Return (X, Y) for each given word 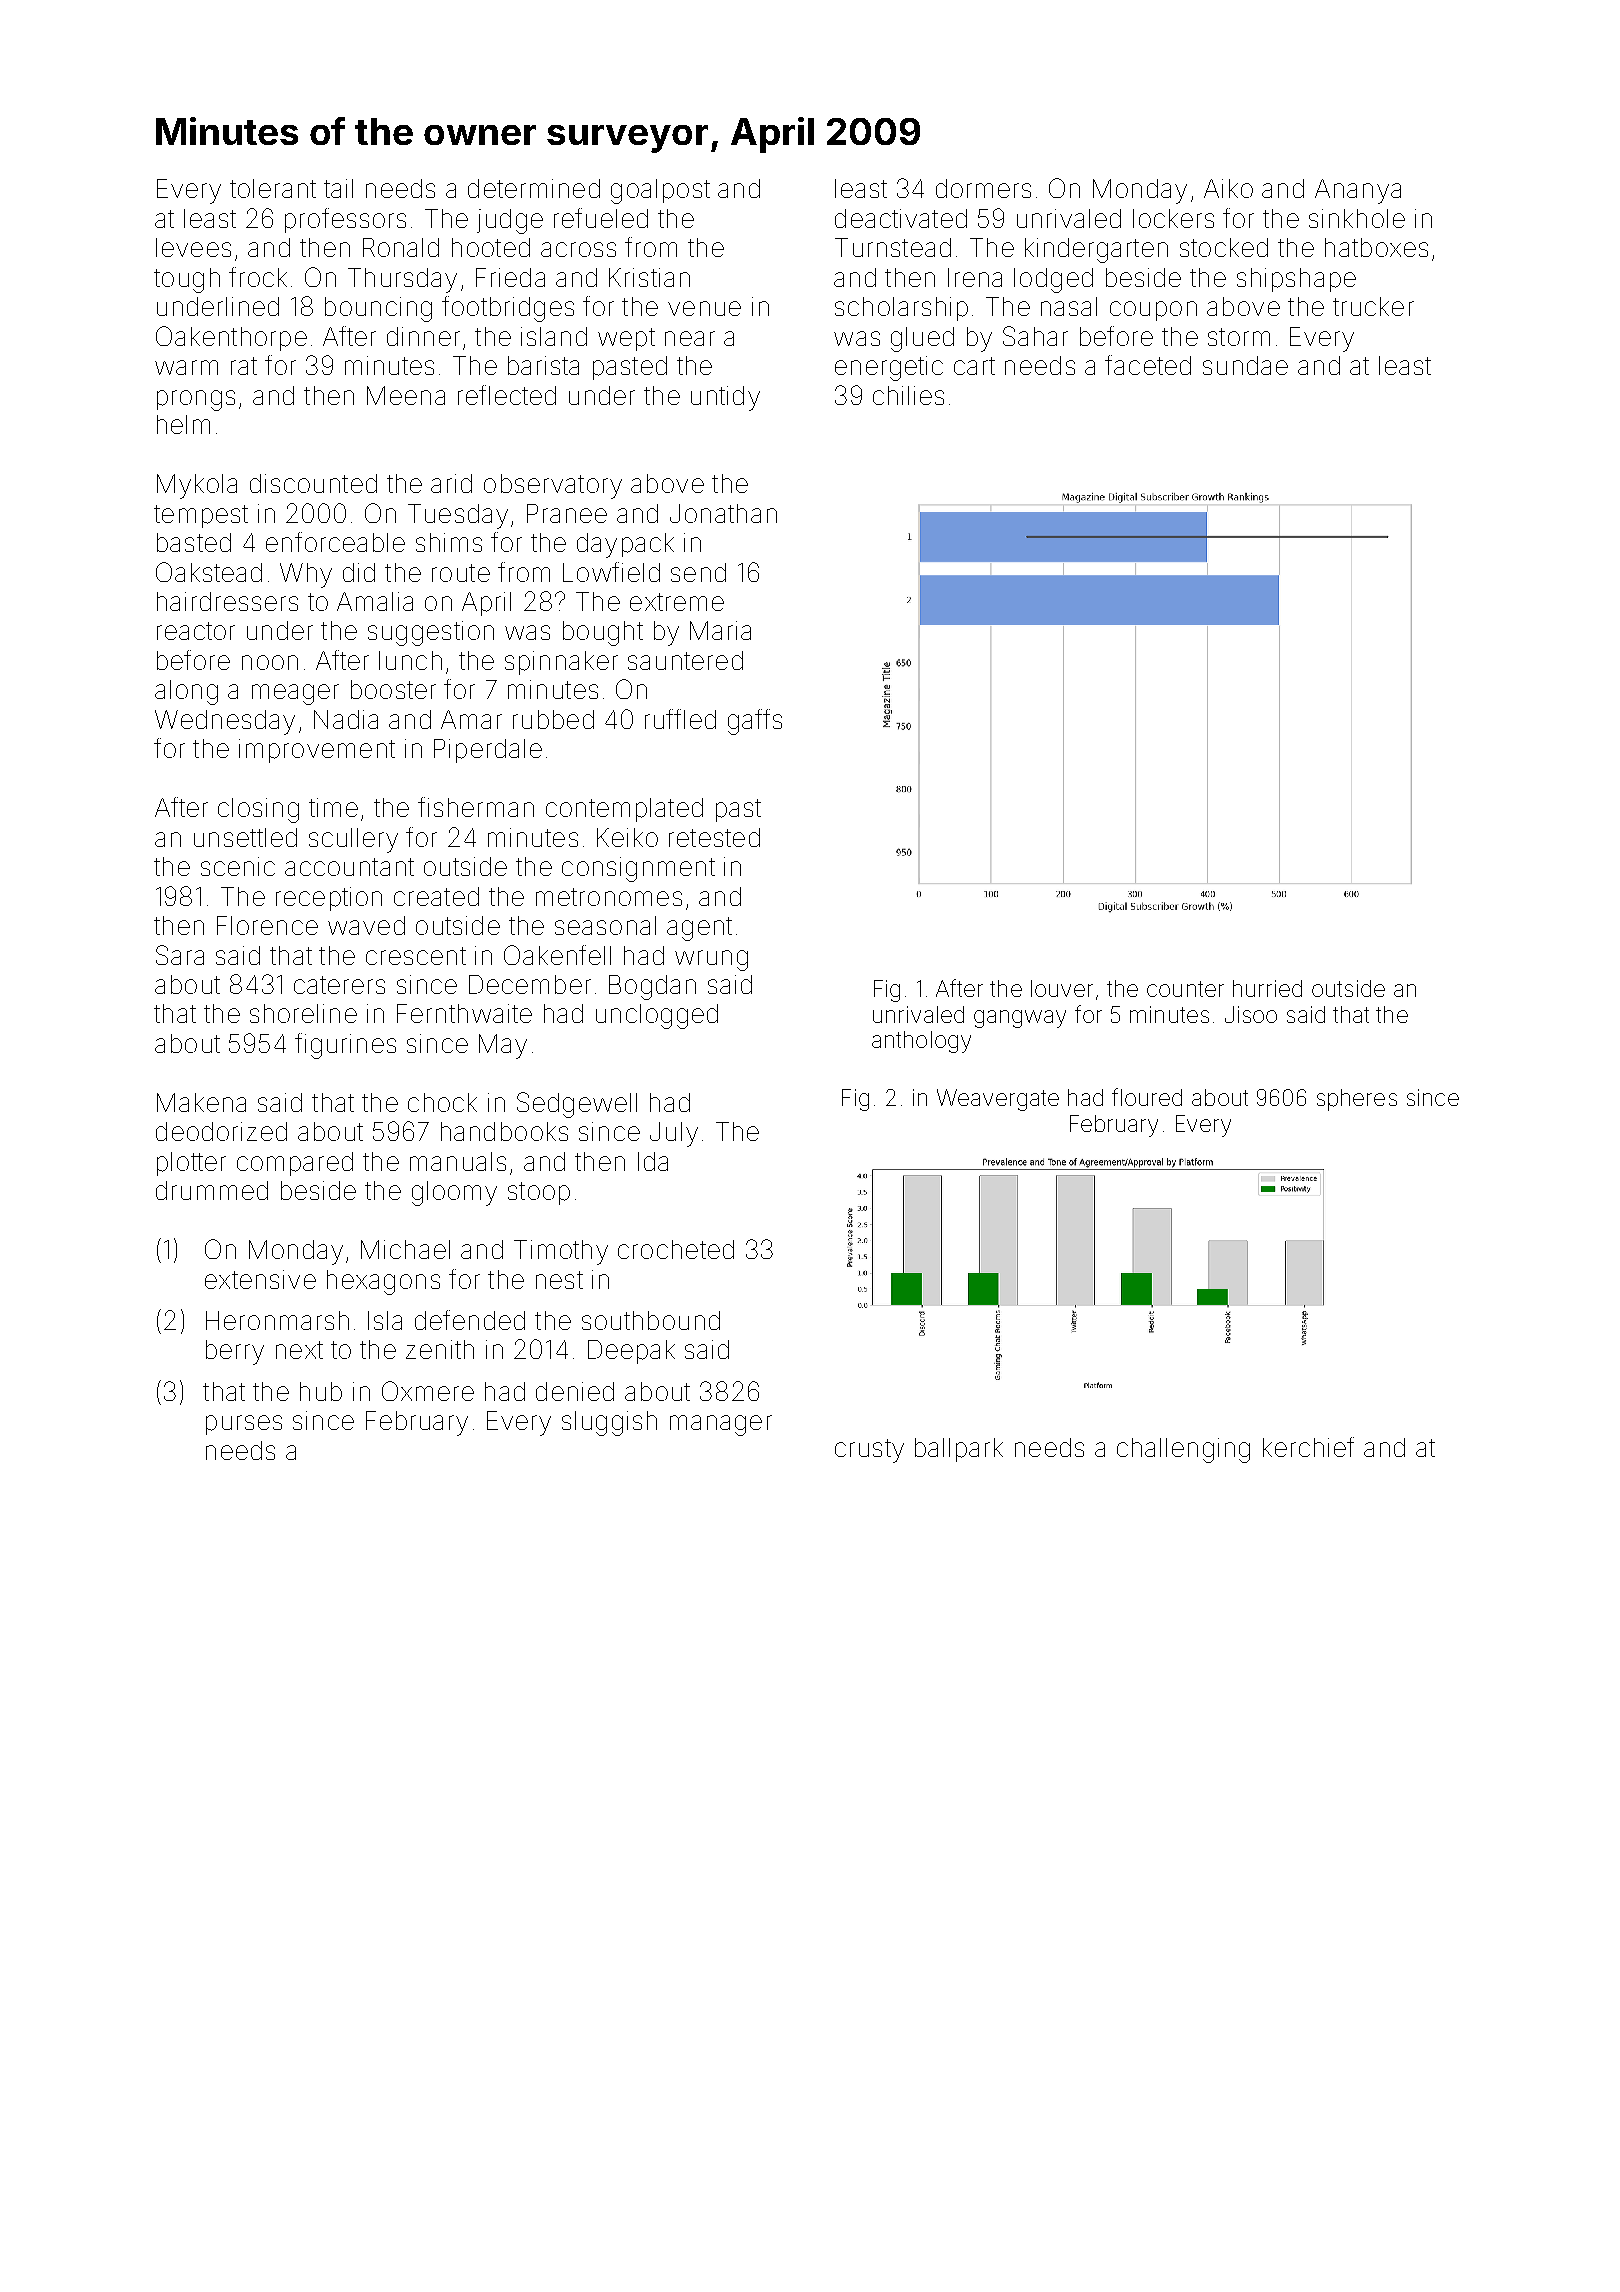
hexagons (383, 1282)
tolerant (273, 188)
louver (1062, 988)
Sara (180, 955)
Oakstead (209, 572)
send (698, 572)
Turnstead (893, 247)
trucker (1373, 306)
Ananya (1358, 191)
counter (1185, 989)
